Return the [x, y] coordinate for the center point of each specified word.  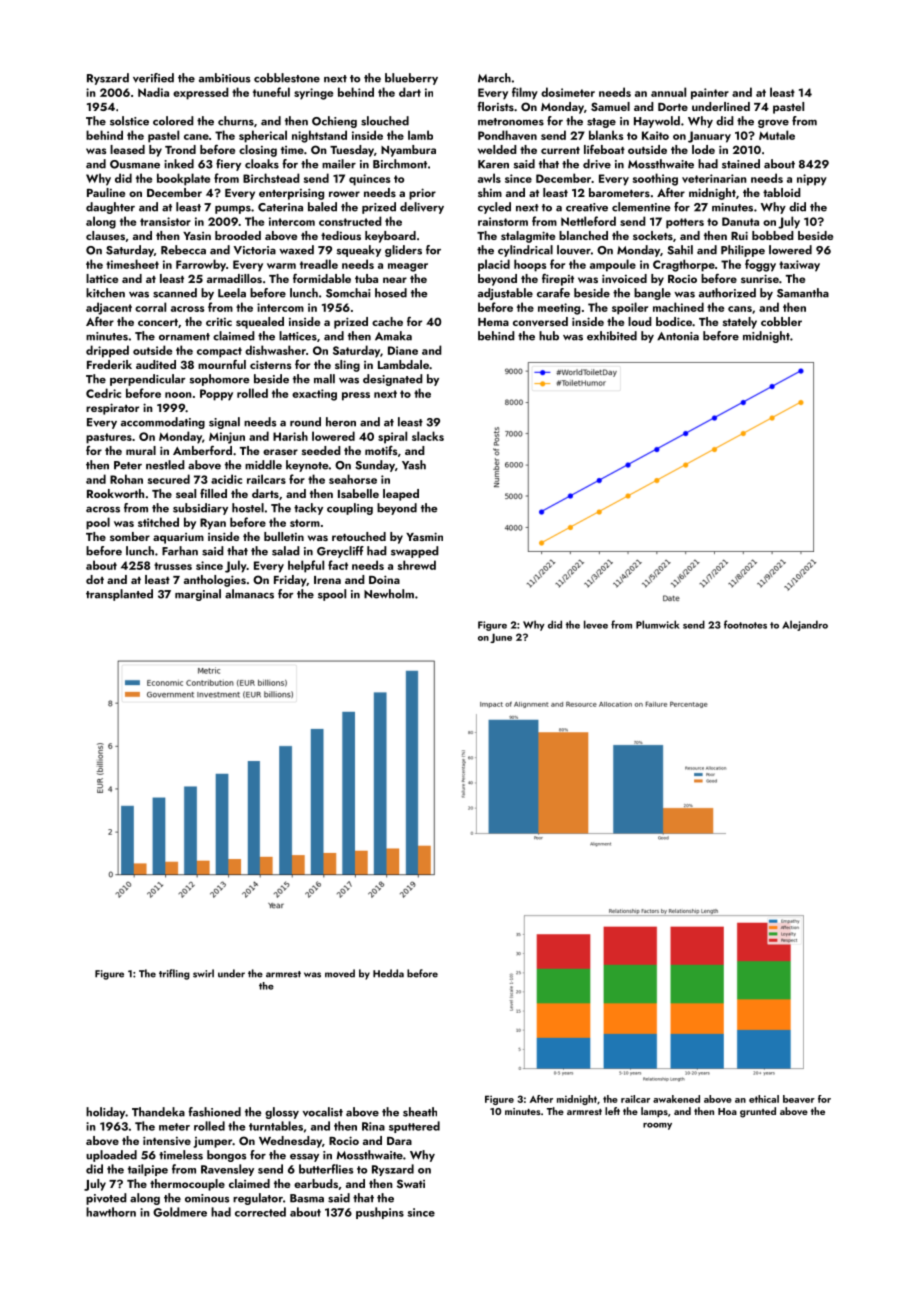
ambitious [224, 78]
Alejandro [805, 625]
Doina [384, 579]
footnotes [745, 624]
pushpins [380, 1213]
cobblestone [287, 78]
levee [596, 624]
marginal [198, 595]
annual [668, 92]
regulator [258, 1199]
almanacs [249, 594]
